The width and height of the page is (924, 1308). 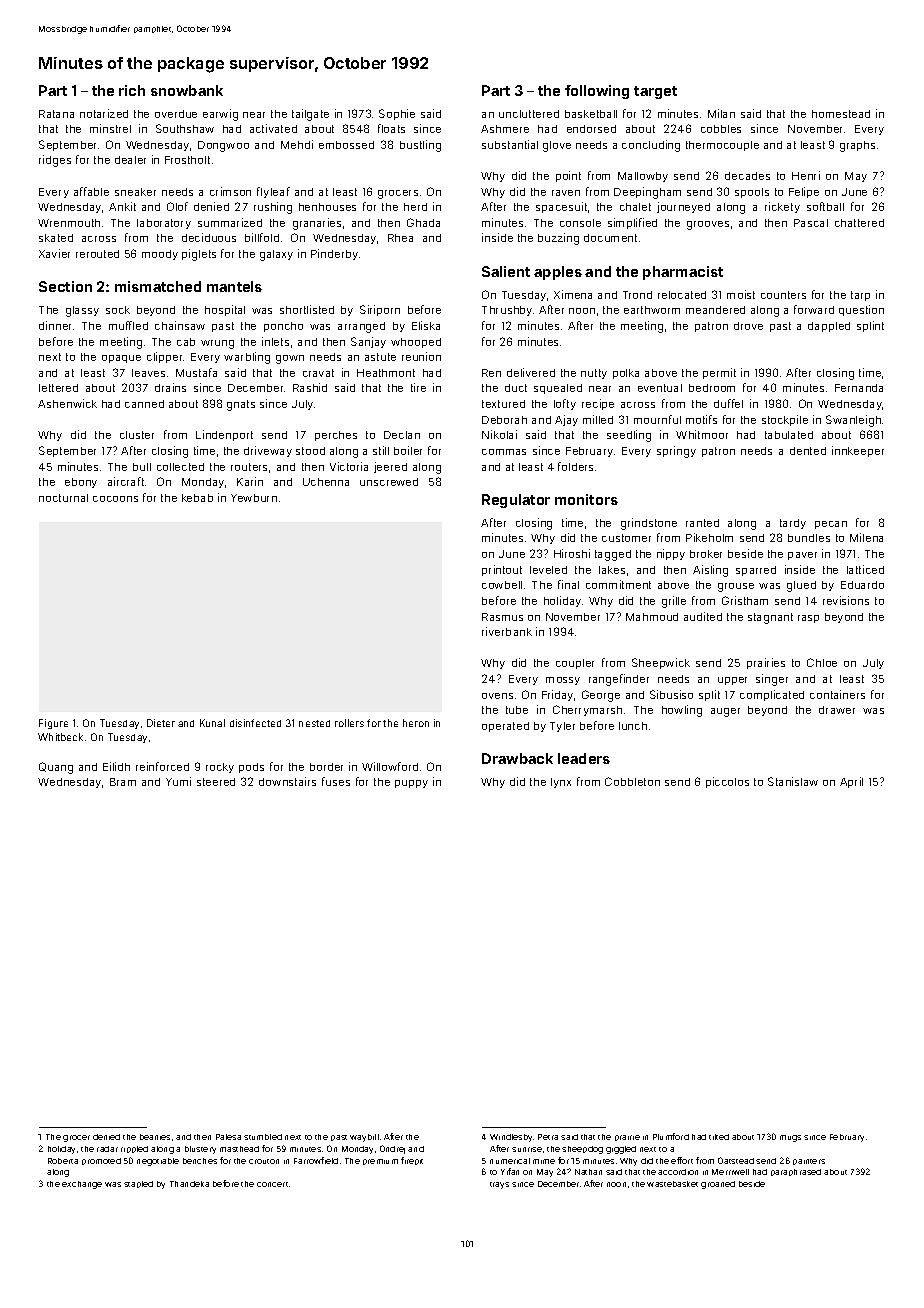 What do you see at coordinates (841, 114) in the page?
I see `homestead` at bounding box center [841, 114].
